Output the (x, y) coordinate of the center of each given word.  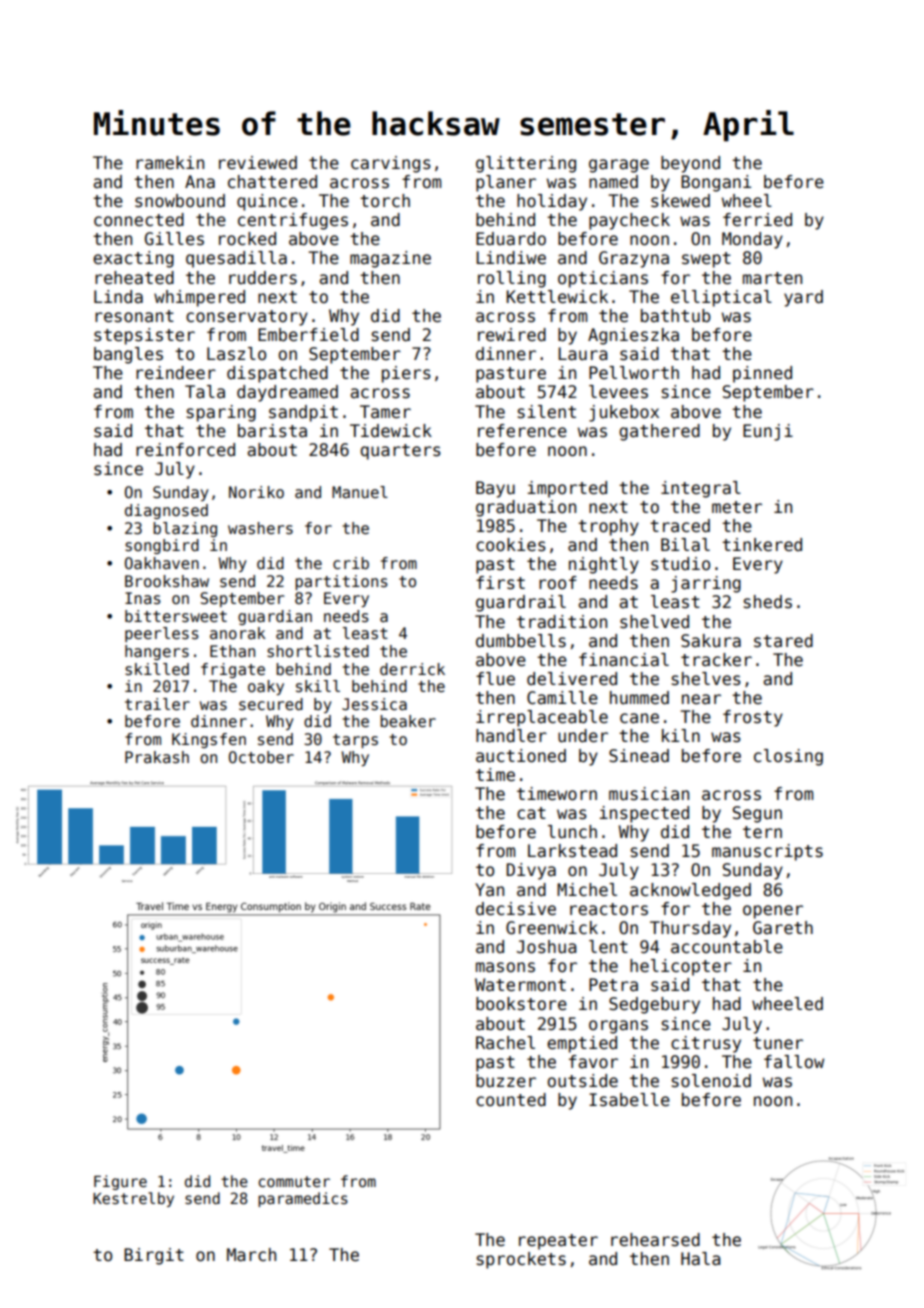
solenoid (711, 1081)
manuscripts (767, 852)
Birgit (154, 1256)
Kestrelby (133, 1199)
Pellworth (634, 373)
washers (260, 528)
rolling (512, 279)
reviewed (258, 163)
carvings (391, 164)
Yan (489, 890)
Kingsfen (209, 740)
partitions (341, 582)
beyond (690, 164)
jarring (706, 584)
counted (511, 1100)
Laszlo (236, 354)
